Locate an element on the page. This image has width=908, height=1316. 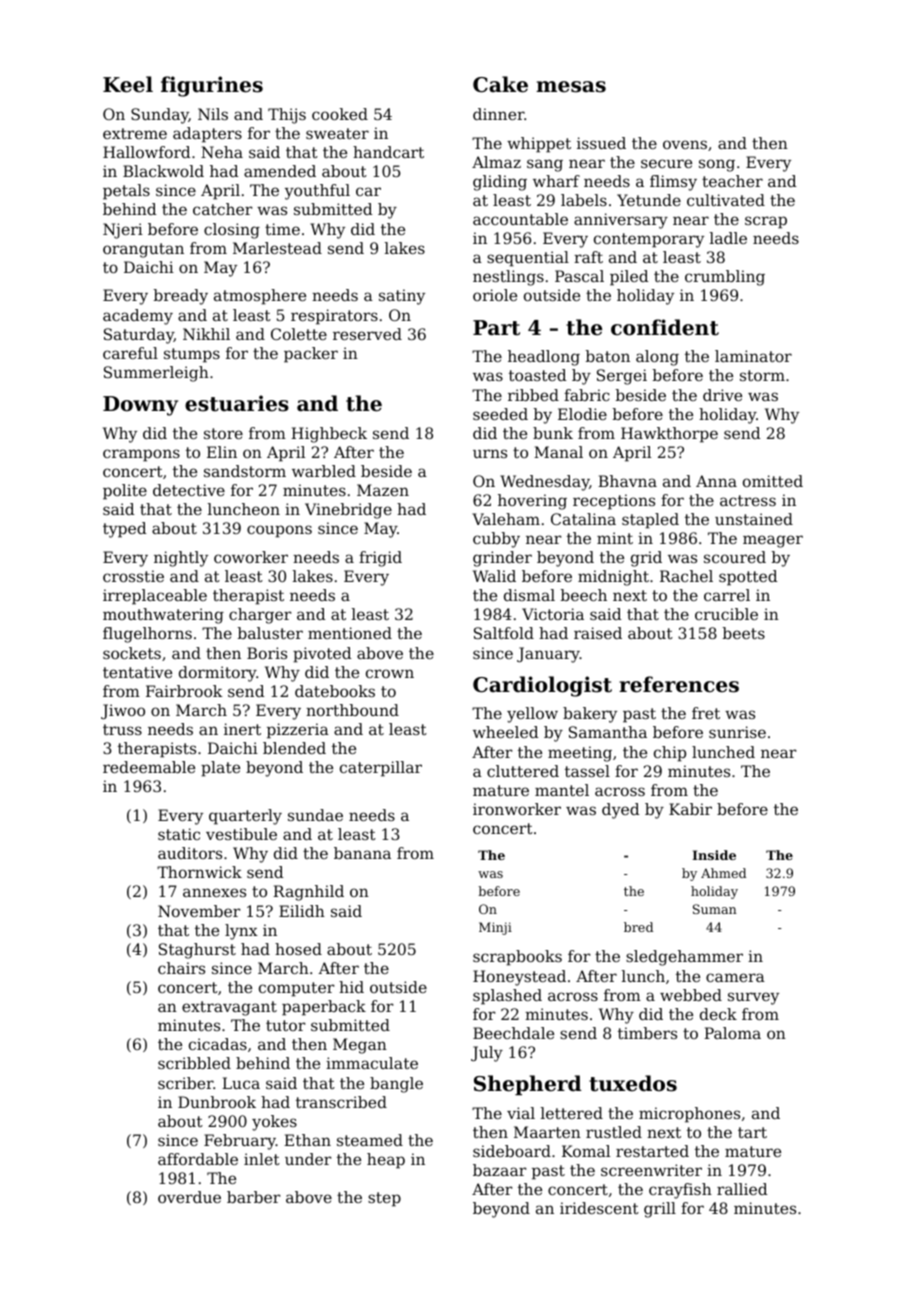
banana is located at coordinates (362, 853).
